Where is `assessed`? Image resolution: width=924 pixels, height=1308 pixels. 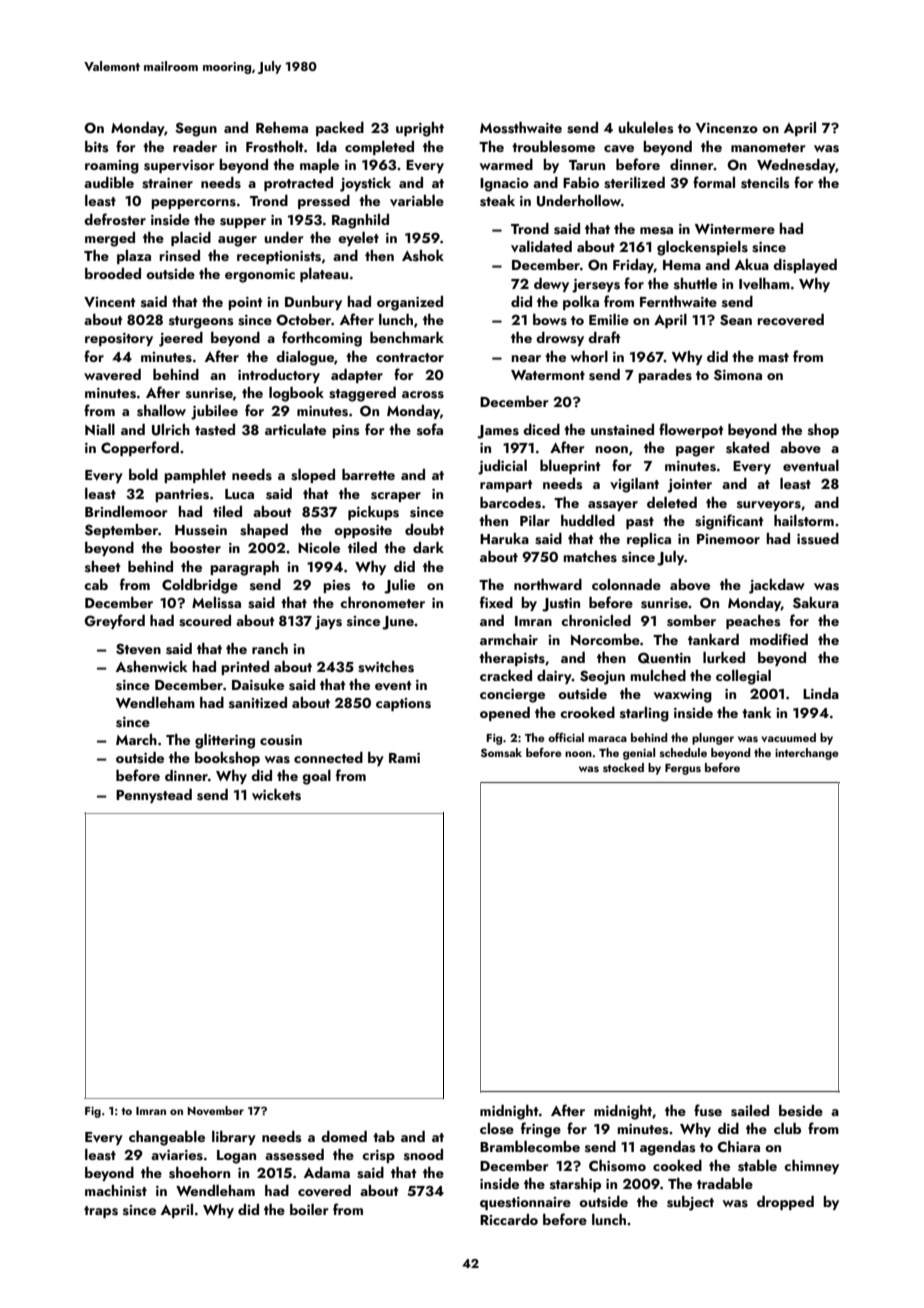
assessed is located at coordinates (294, 1155).
